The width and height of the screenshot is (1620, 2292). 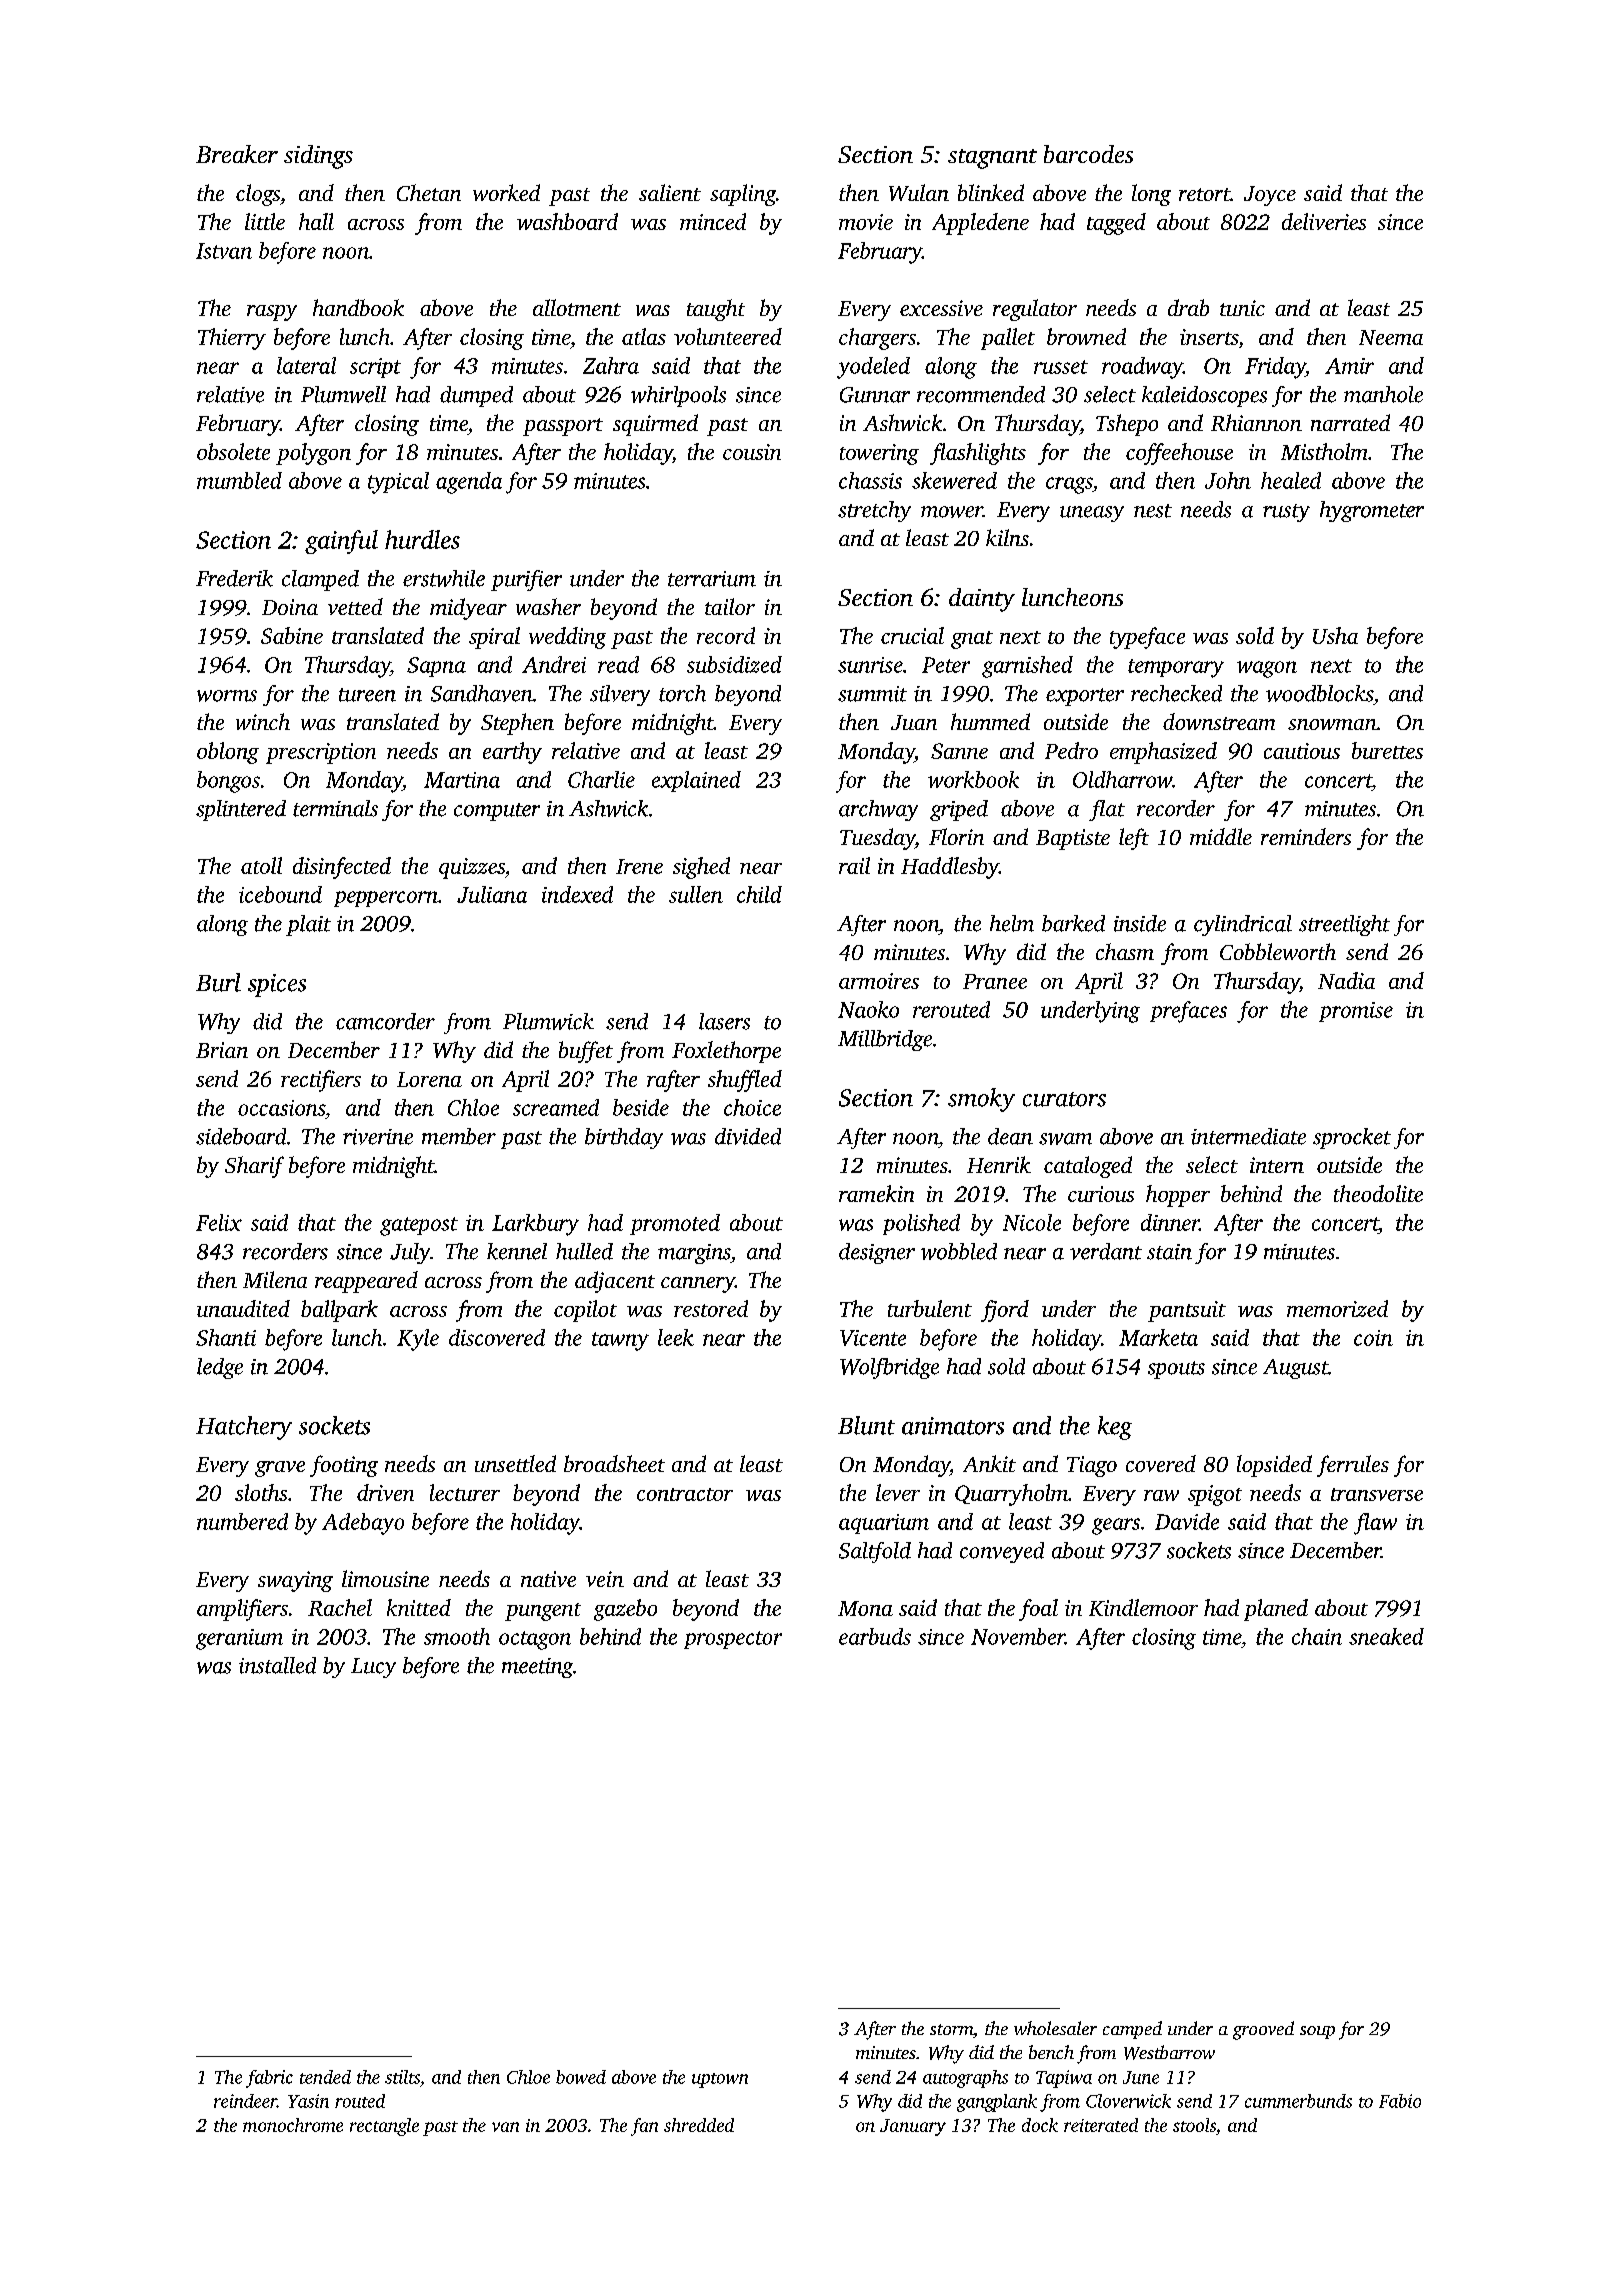 I want to click on chain, so click(x=1317, y=1636).
